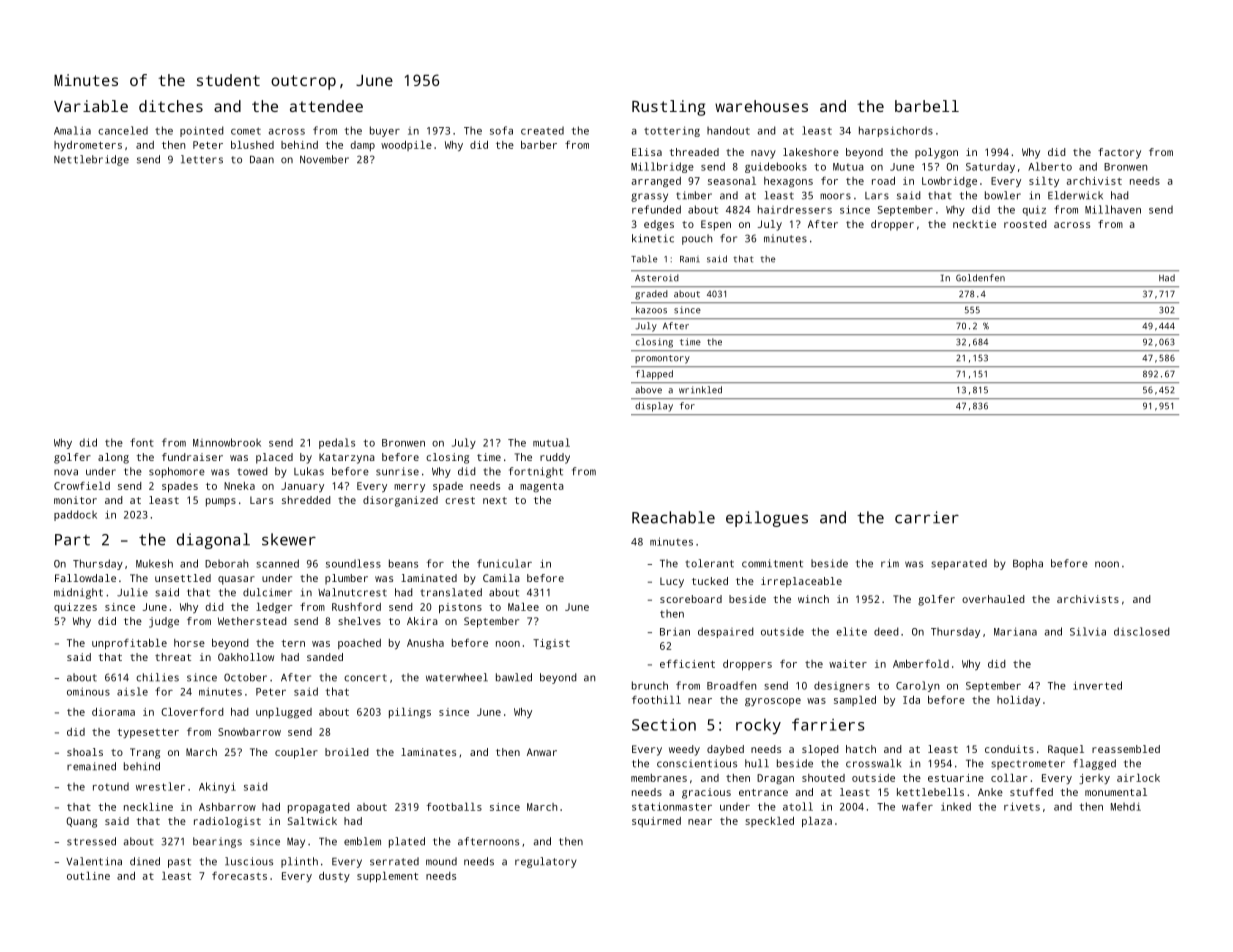 The image size is (1233, 952). Describe the element at coordinates (927, 517) in the document. I see `carrier` at that location.
